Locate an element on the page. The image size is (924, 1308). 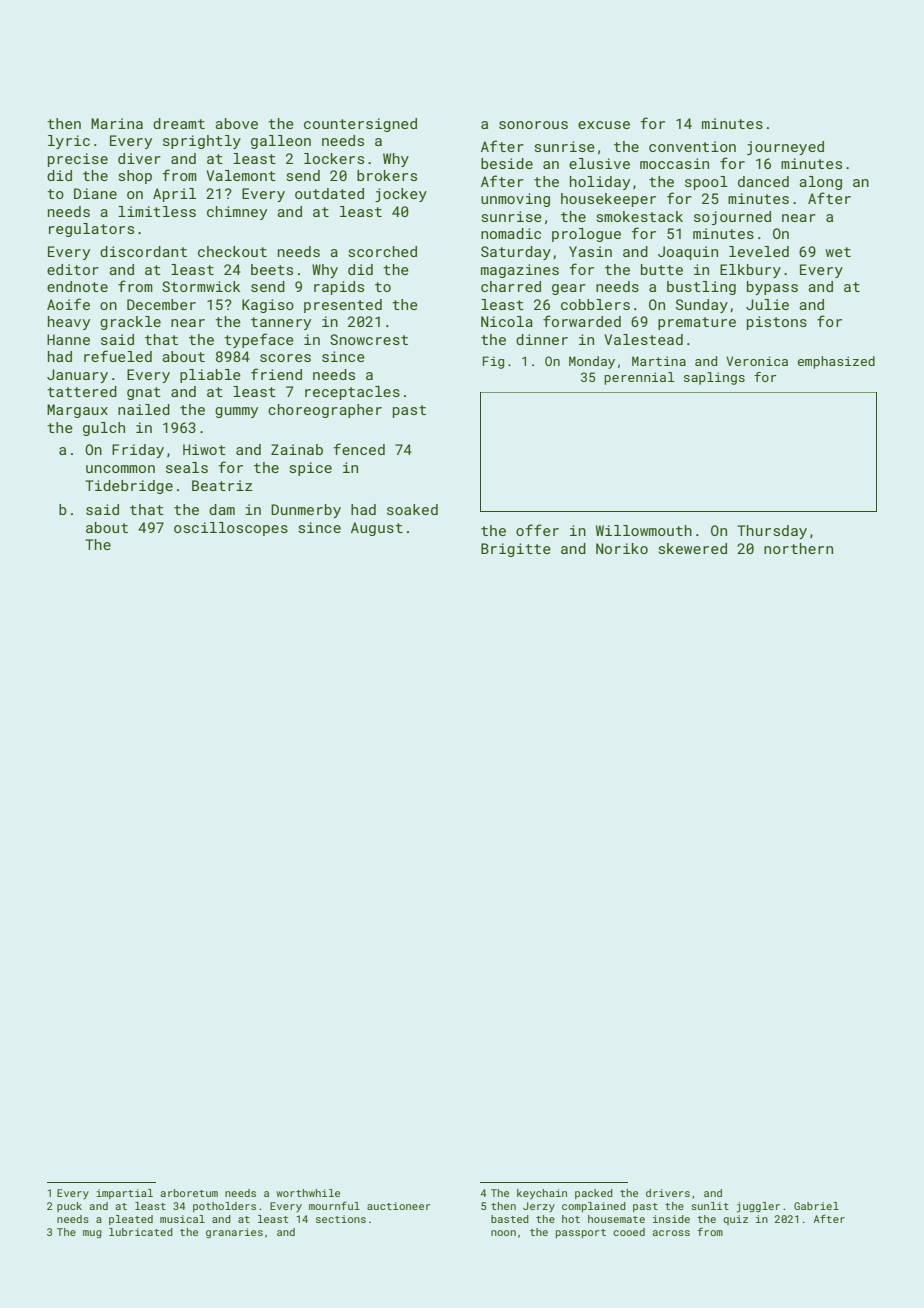
lubricated is located at coordinates (141, 1232).
